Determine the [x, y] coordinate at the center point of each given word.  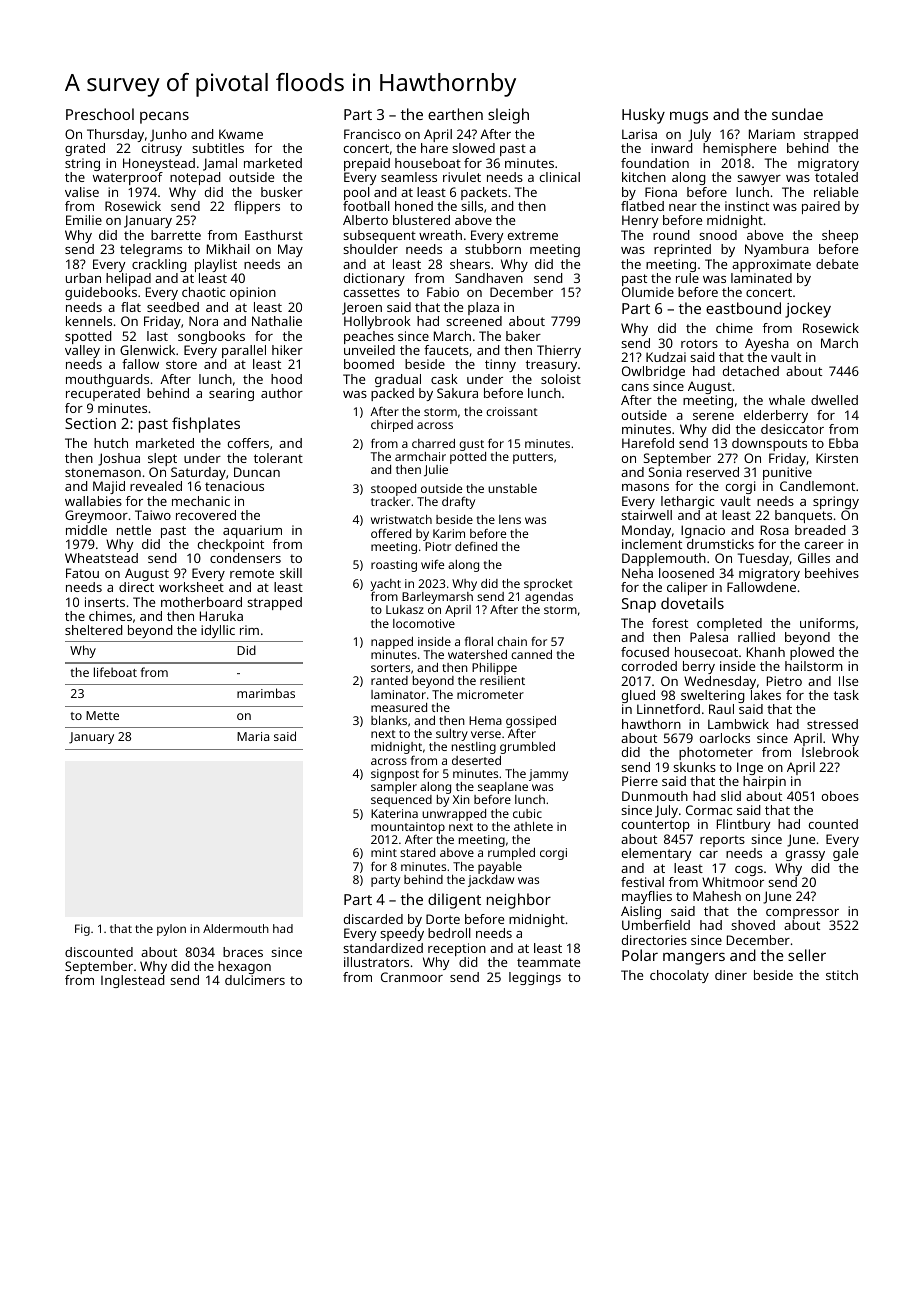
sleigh [508, 116]
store [181, 364]
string [82, 164]
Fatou [82, 573]
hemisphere [739, 149]
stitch [842, 975]
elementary [656, 854]
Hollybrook [377, 322]
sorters [390, 668]
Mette [102, 715]
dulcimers [255, 980]
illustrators [376, 962]
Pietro [784, 681]
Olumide [648, 292]
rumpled [511, 854]
